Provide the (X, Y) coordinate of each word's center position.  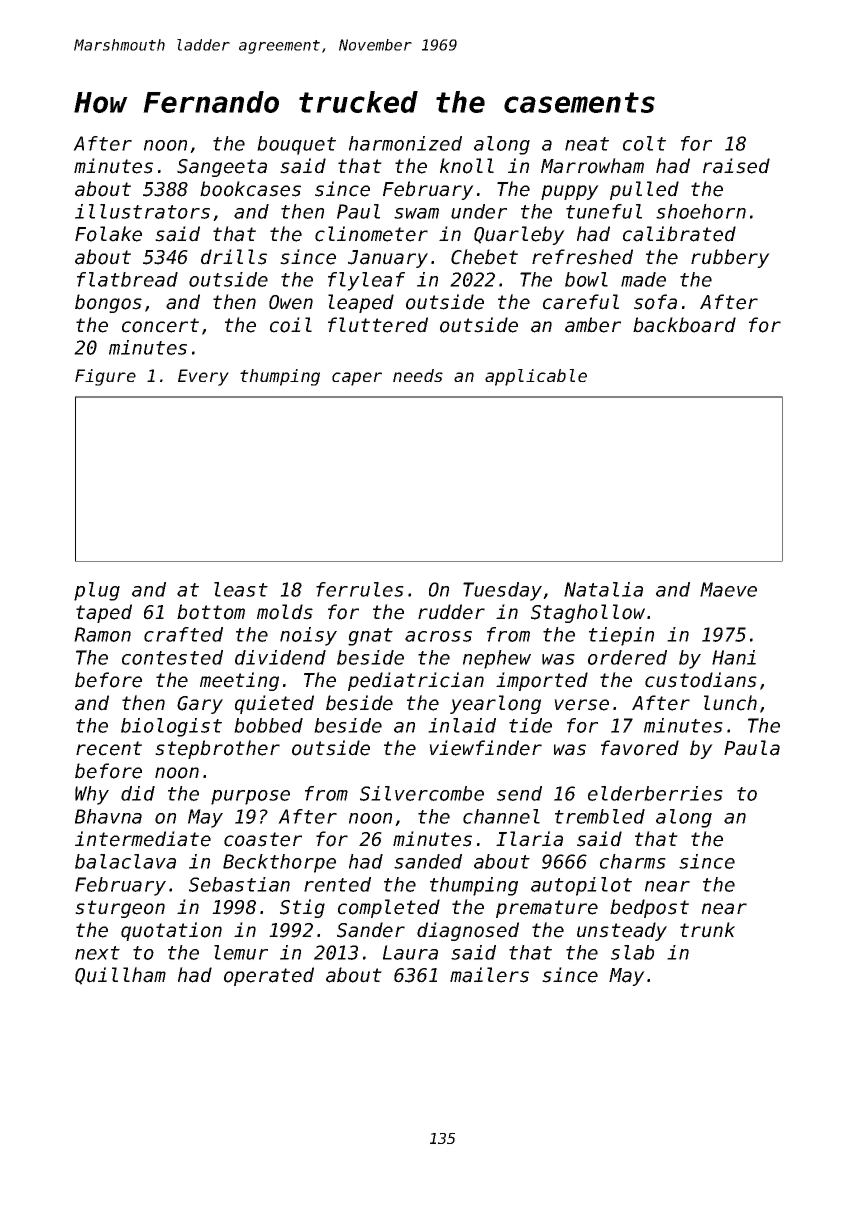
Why (92, 795)
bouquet (296, 145)
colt (644, 143)
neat (587, 144)
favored (640, 748)
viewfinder (485, 748)
